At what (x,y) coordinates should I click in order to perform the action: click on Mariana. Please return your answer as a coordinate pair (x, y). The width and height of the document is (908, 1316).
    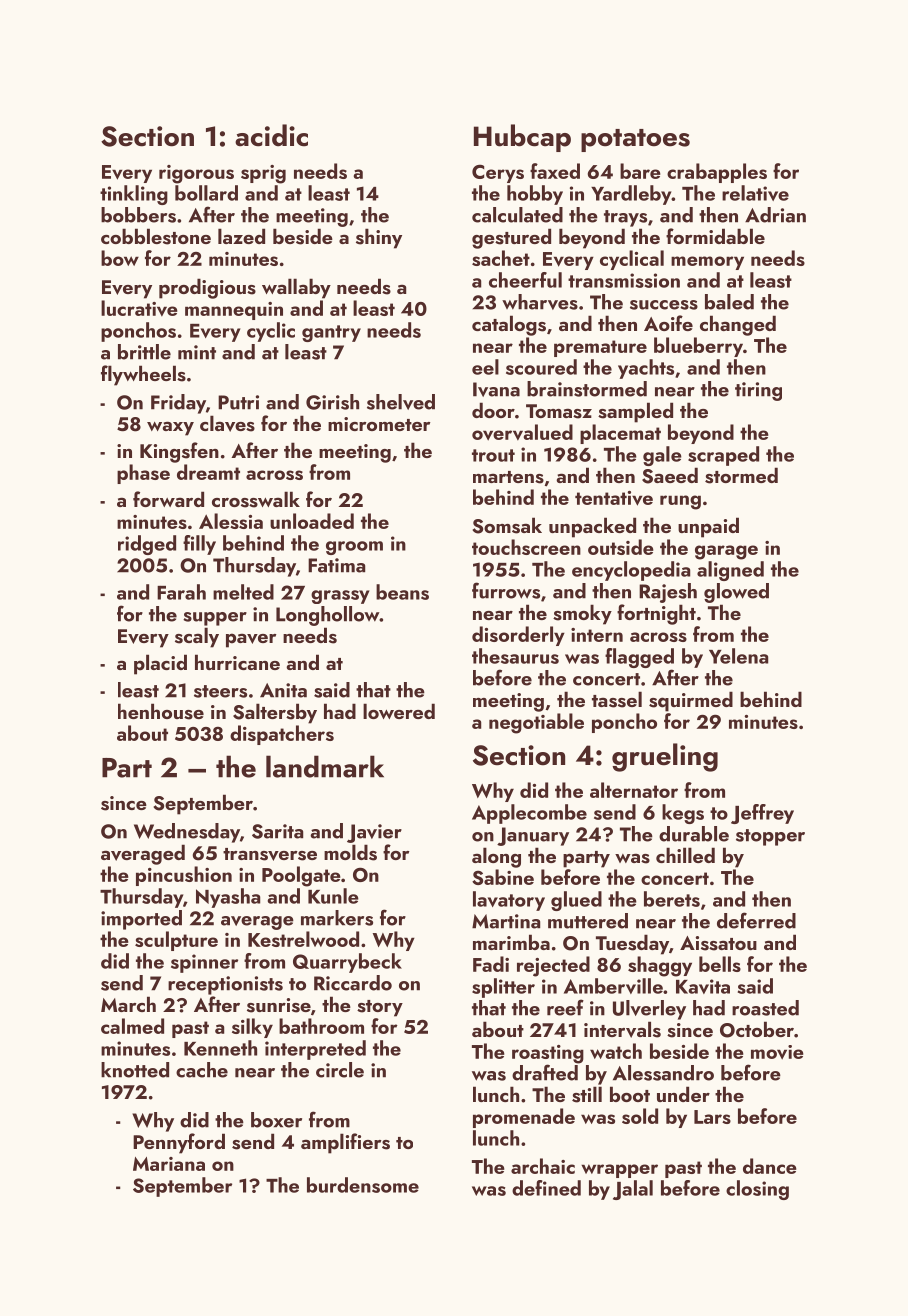
    Looking at the image, I should click on (169, 1164).
